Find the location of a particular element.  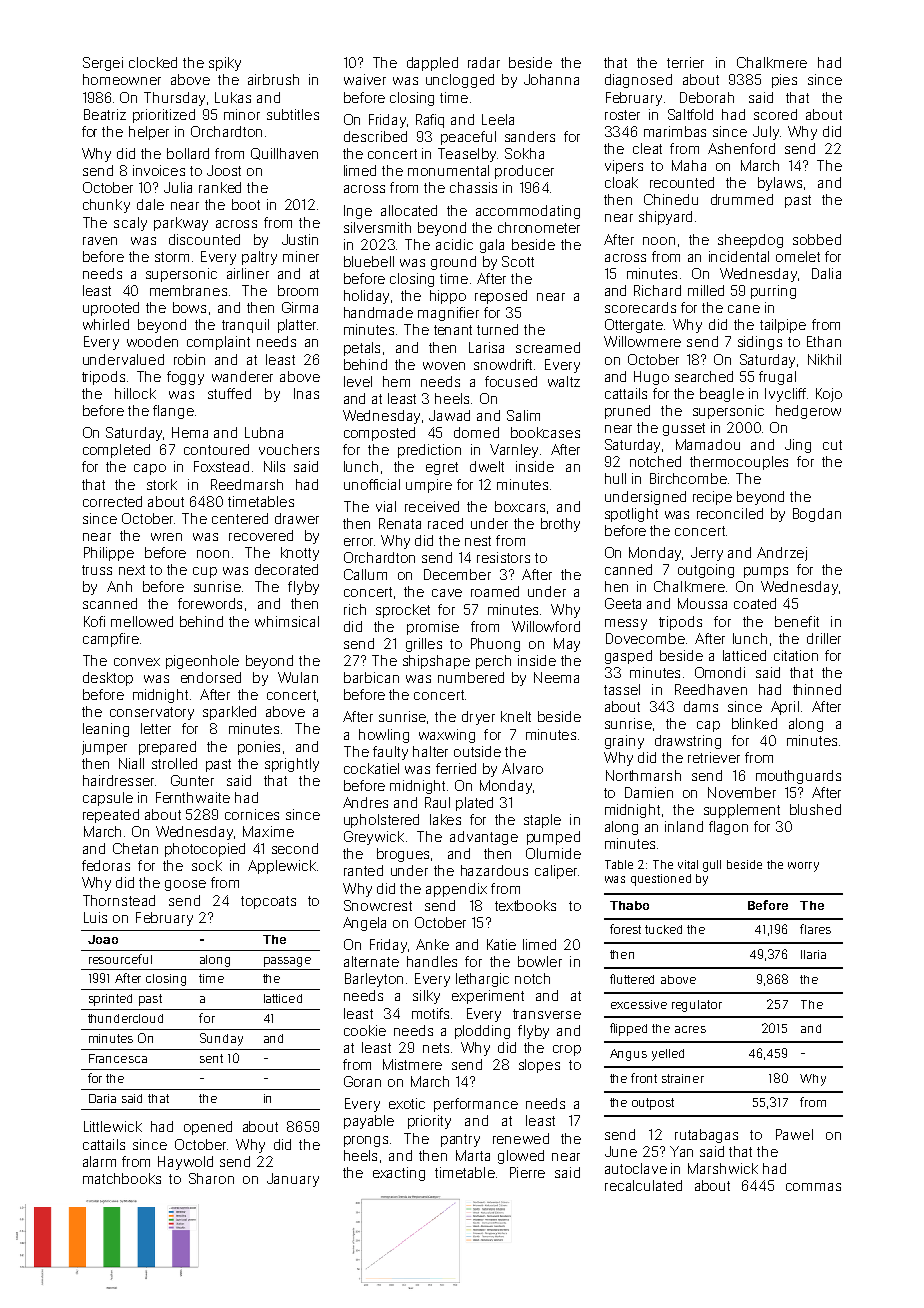

Scott is located at coordinates (518, 261).
